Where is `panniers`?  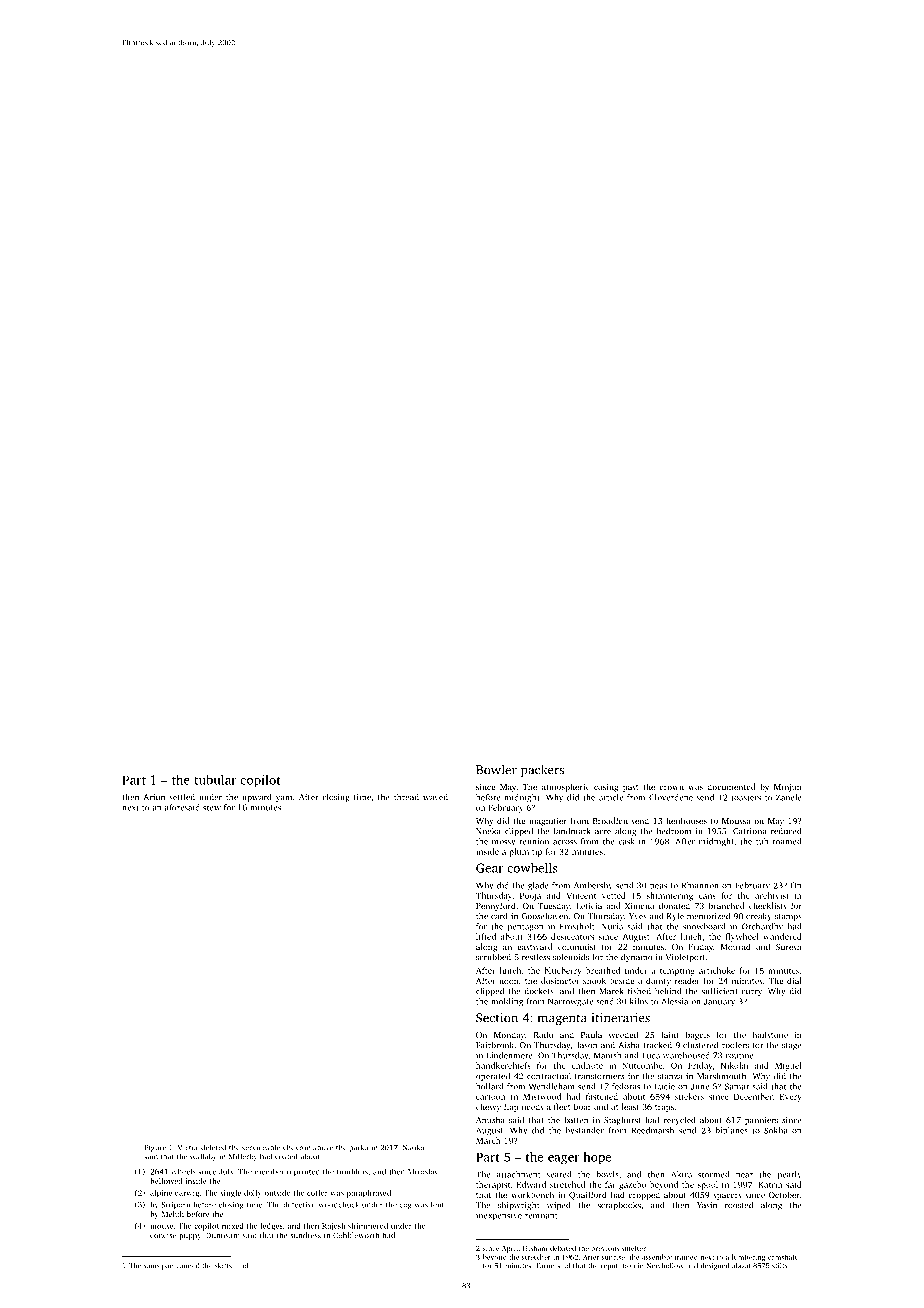 panniers is located at coordinates (761, 1121).
